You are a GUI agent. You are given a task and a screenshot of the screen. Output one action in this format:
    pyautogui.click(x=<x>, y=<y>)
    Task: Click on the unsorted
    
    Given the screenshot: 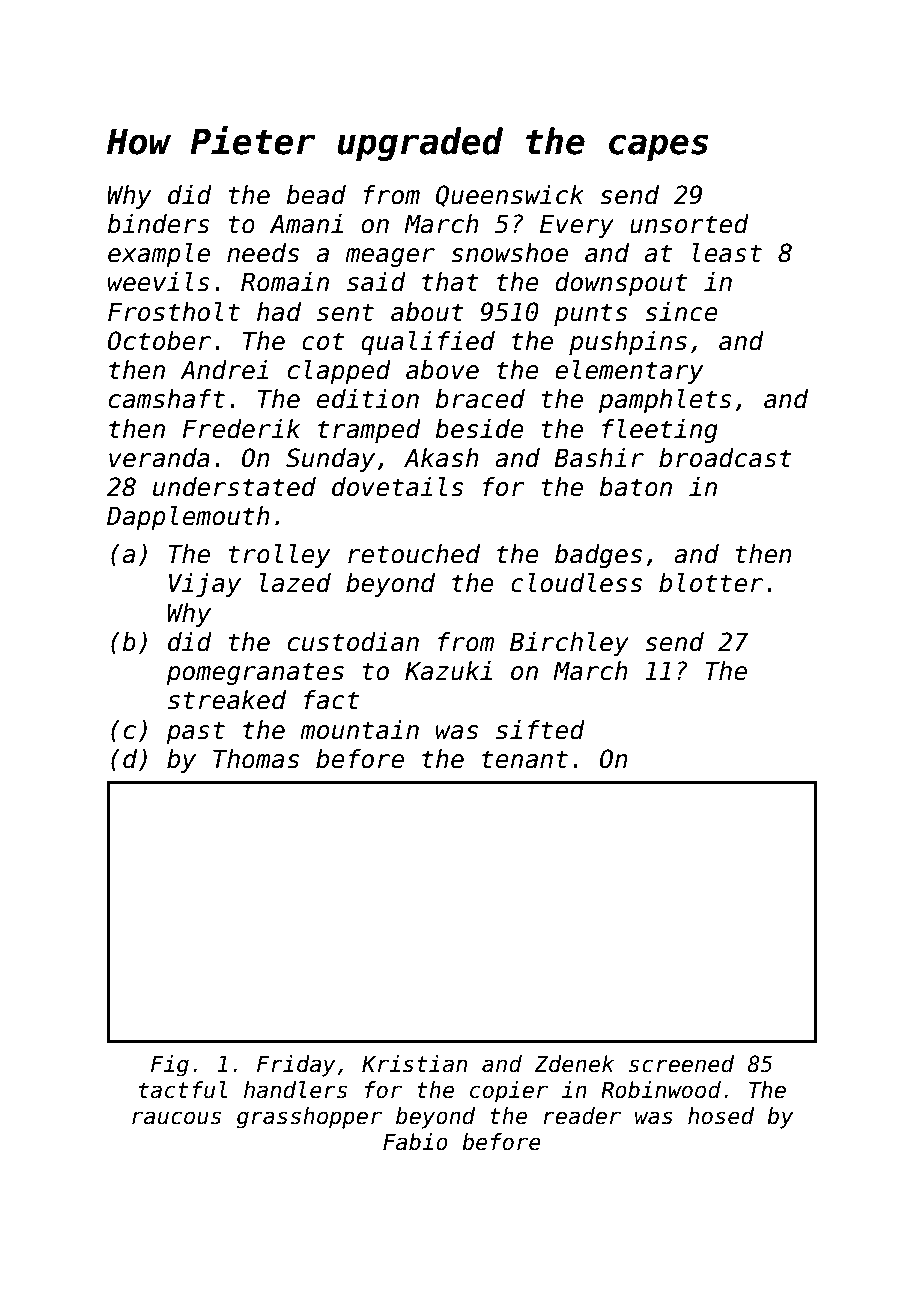 What is the action you would take?
    pyautogui.click(x=689, y=224)
